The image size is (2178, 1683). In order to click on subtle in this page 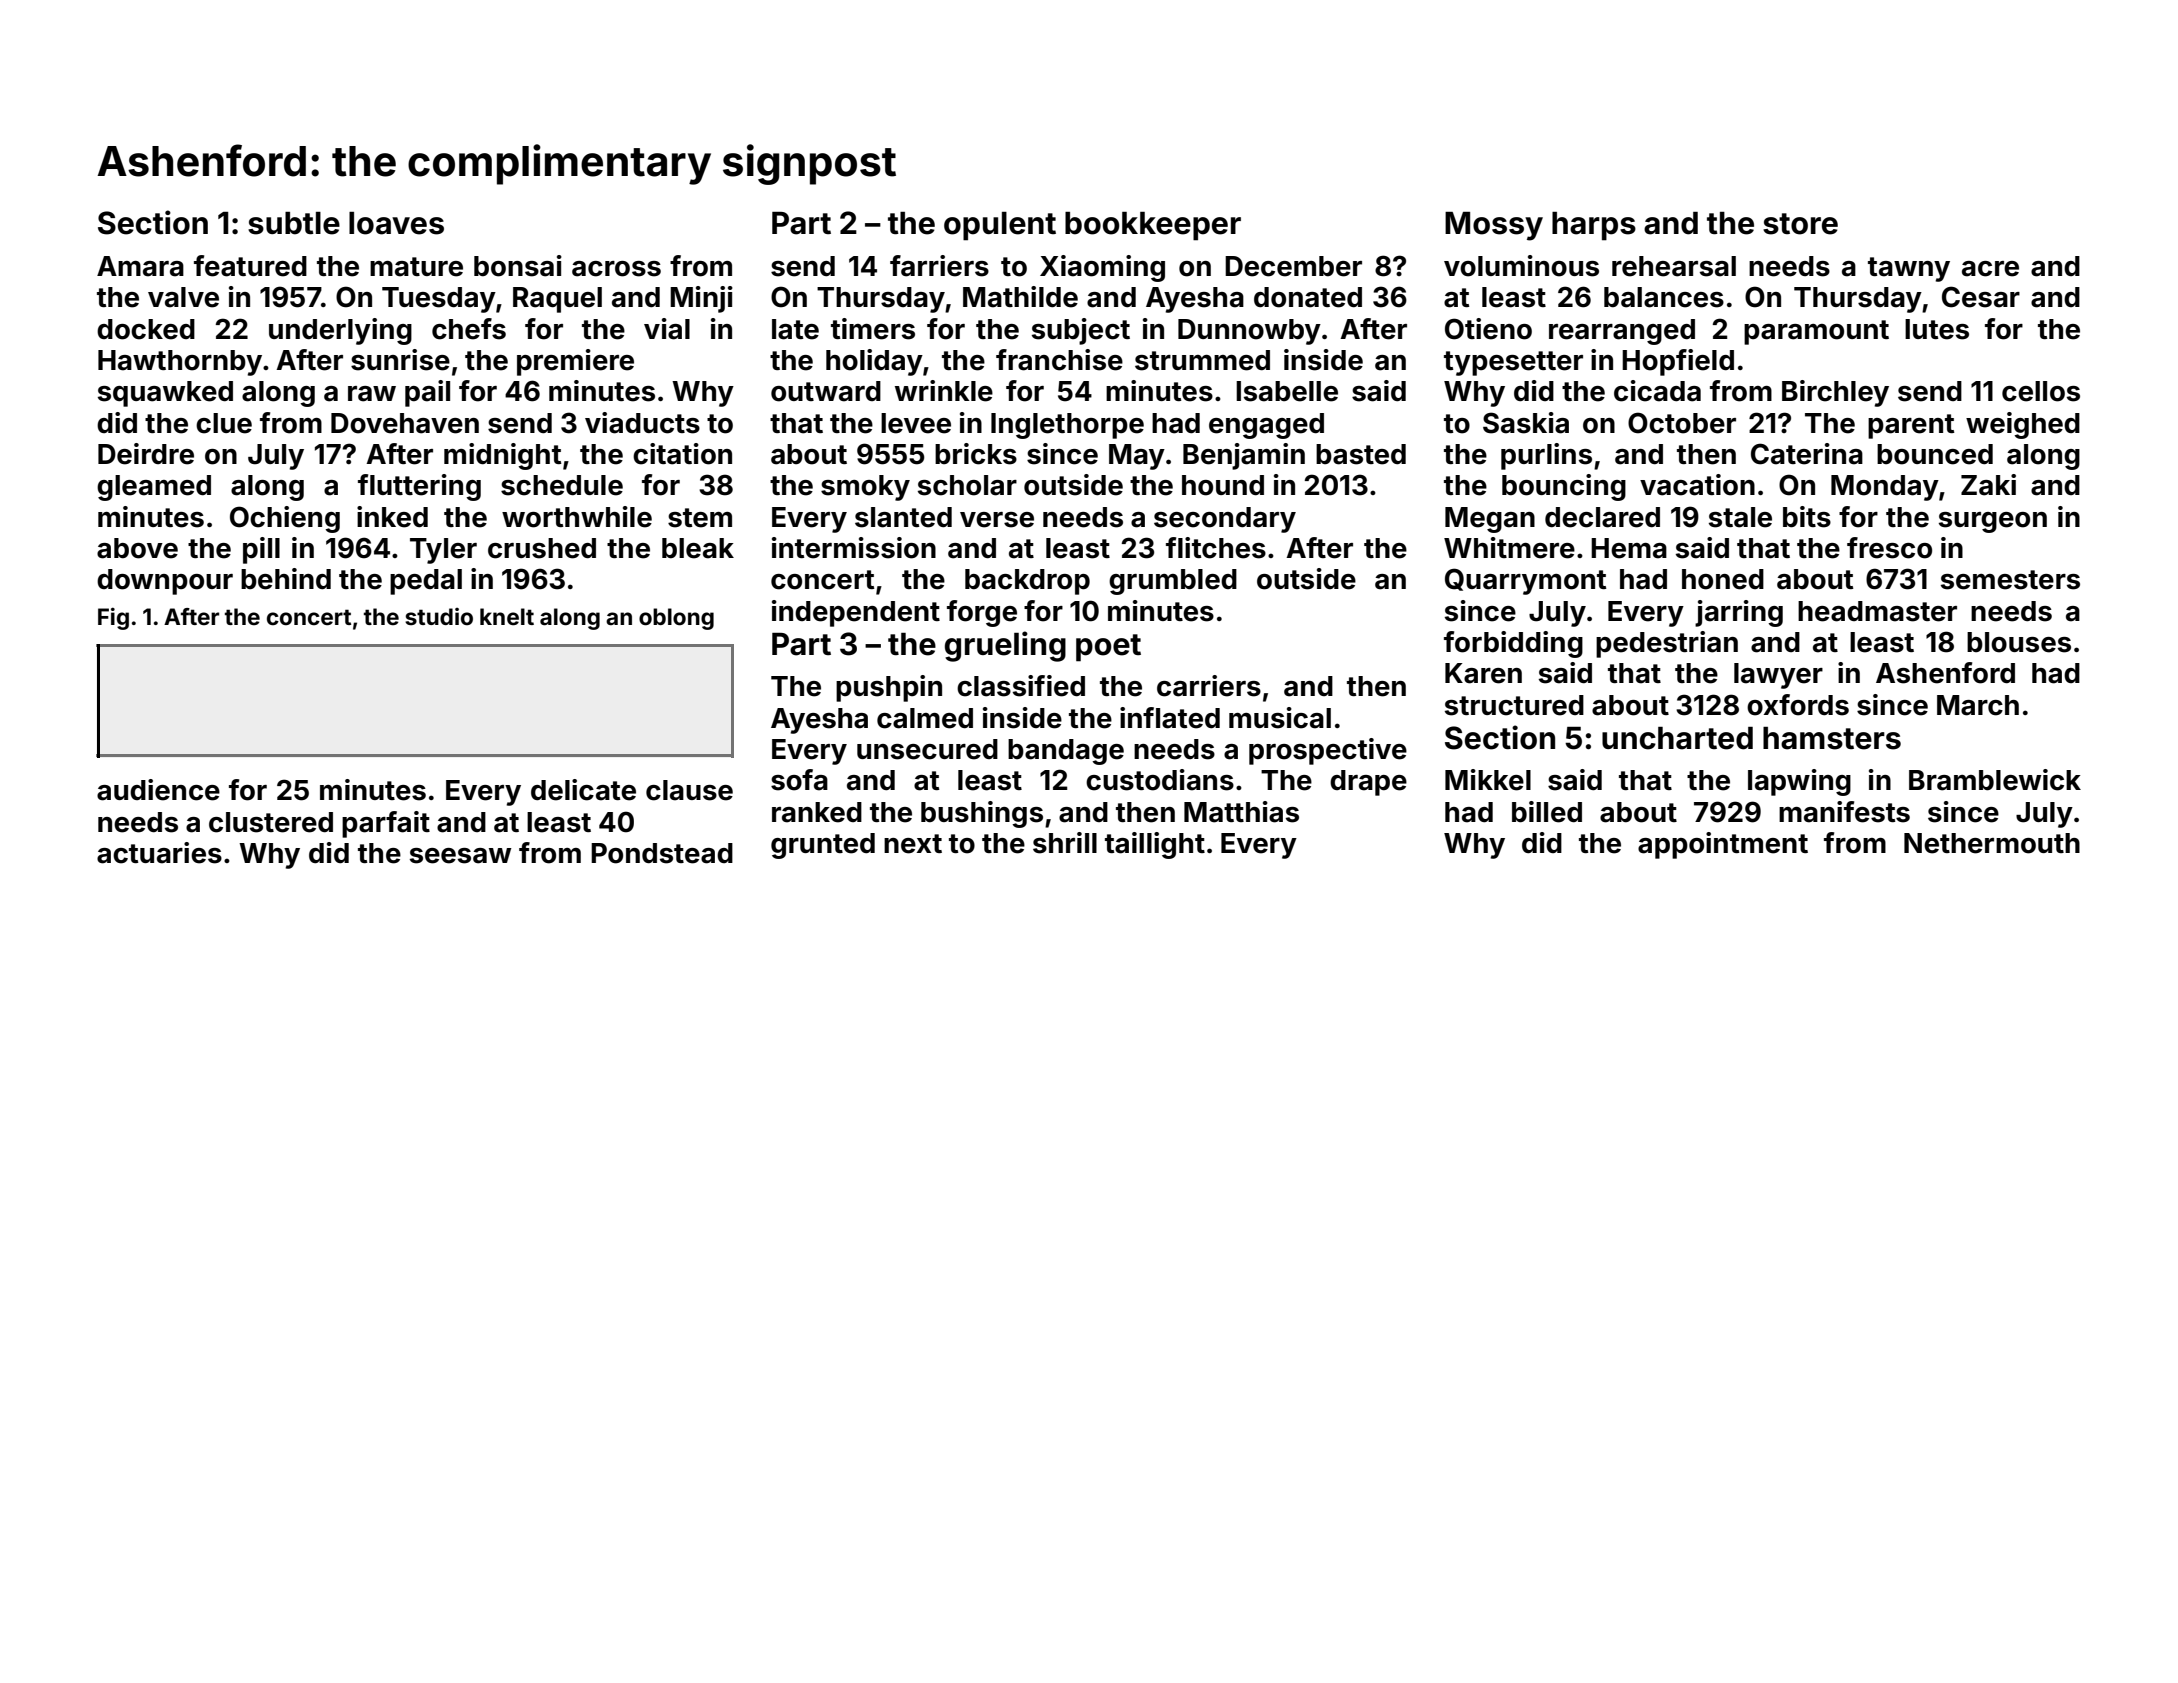, I will do `click(294, 223)`.
